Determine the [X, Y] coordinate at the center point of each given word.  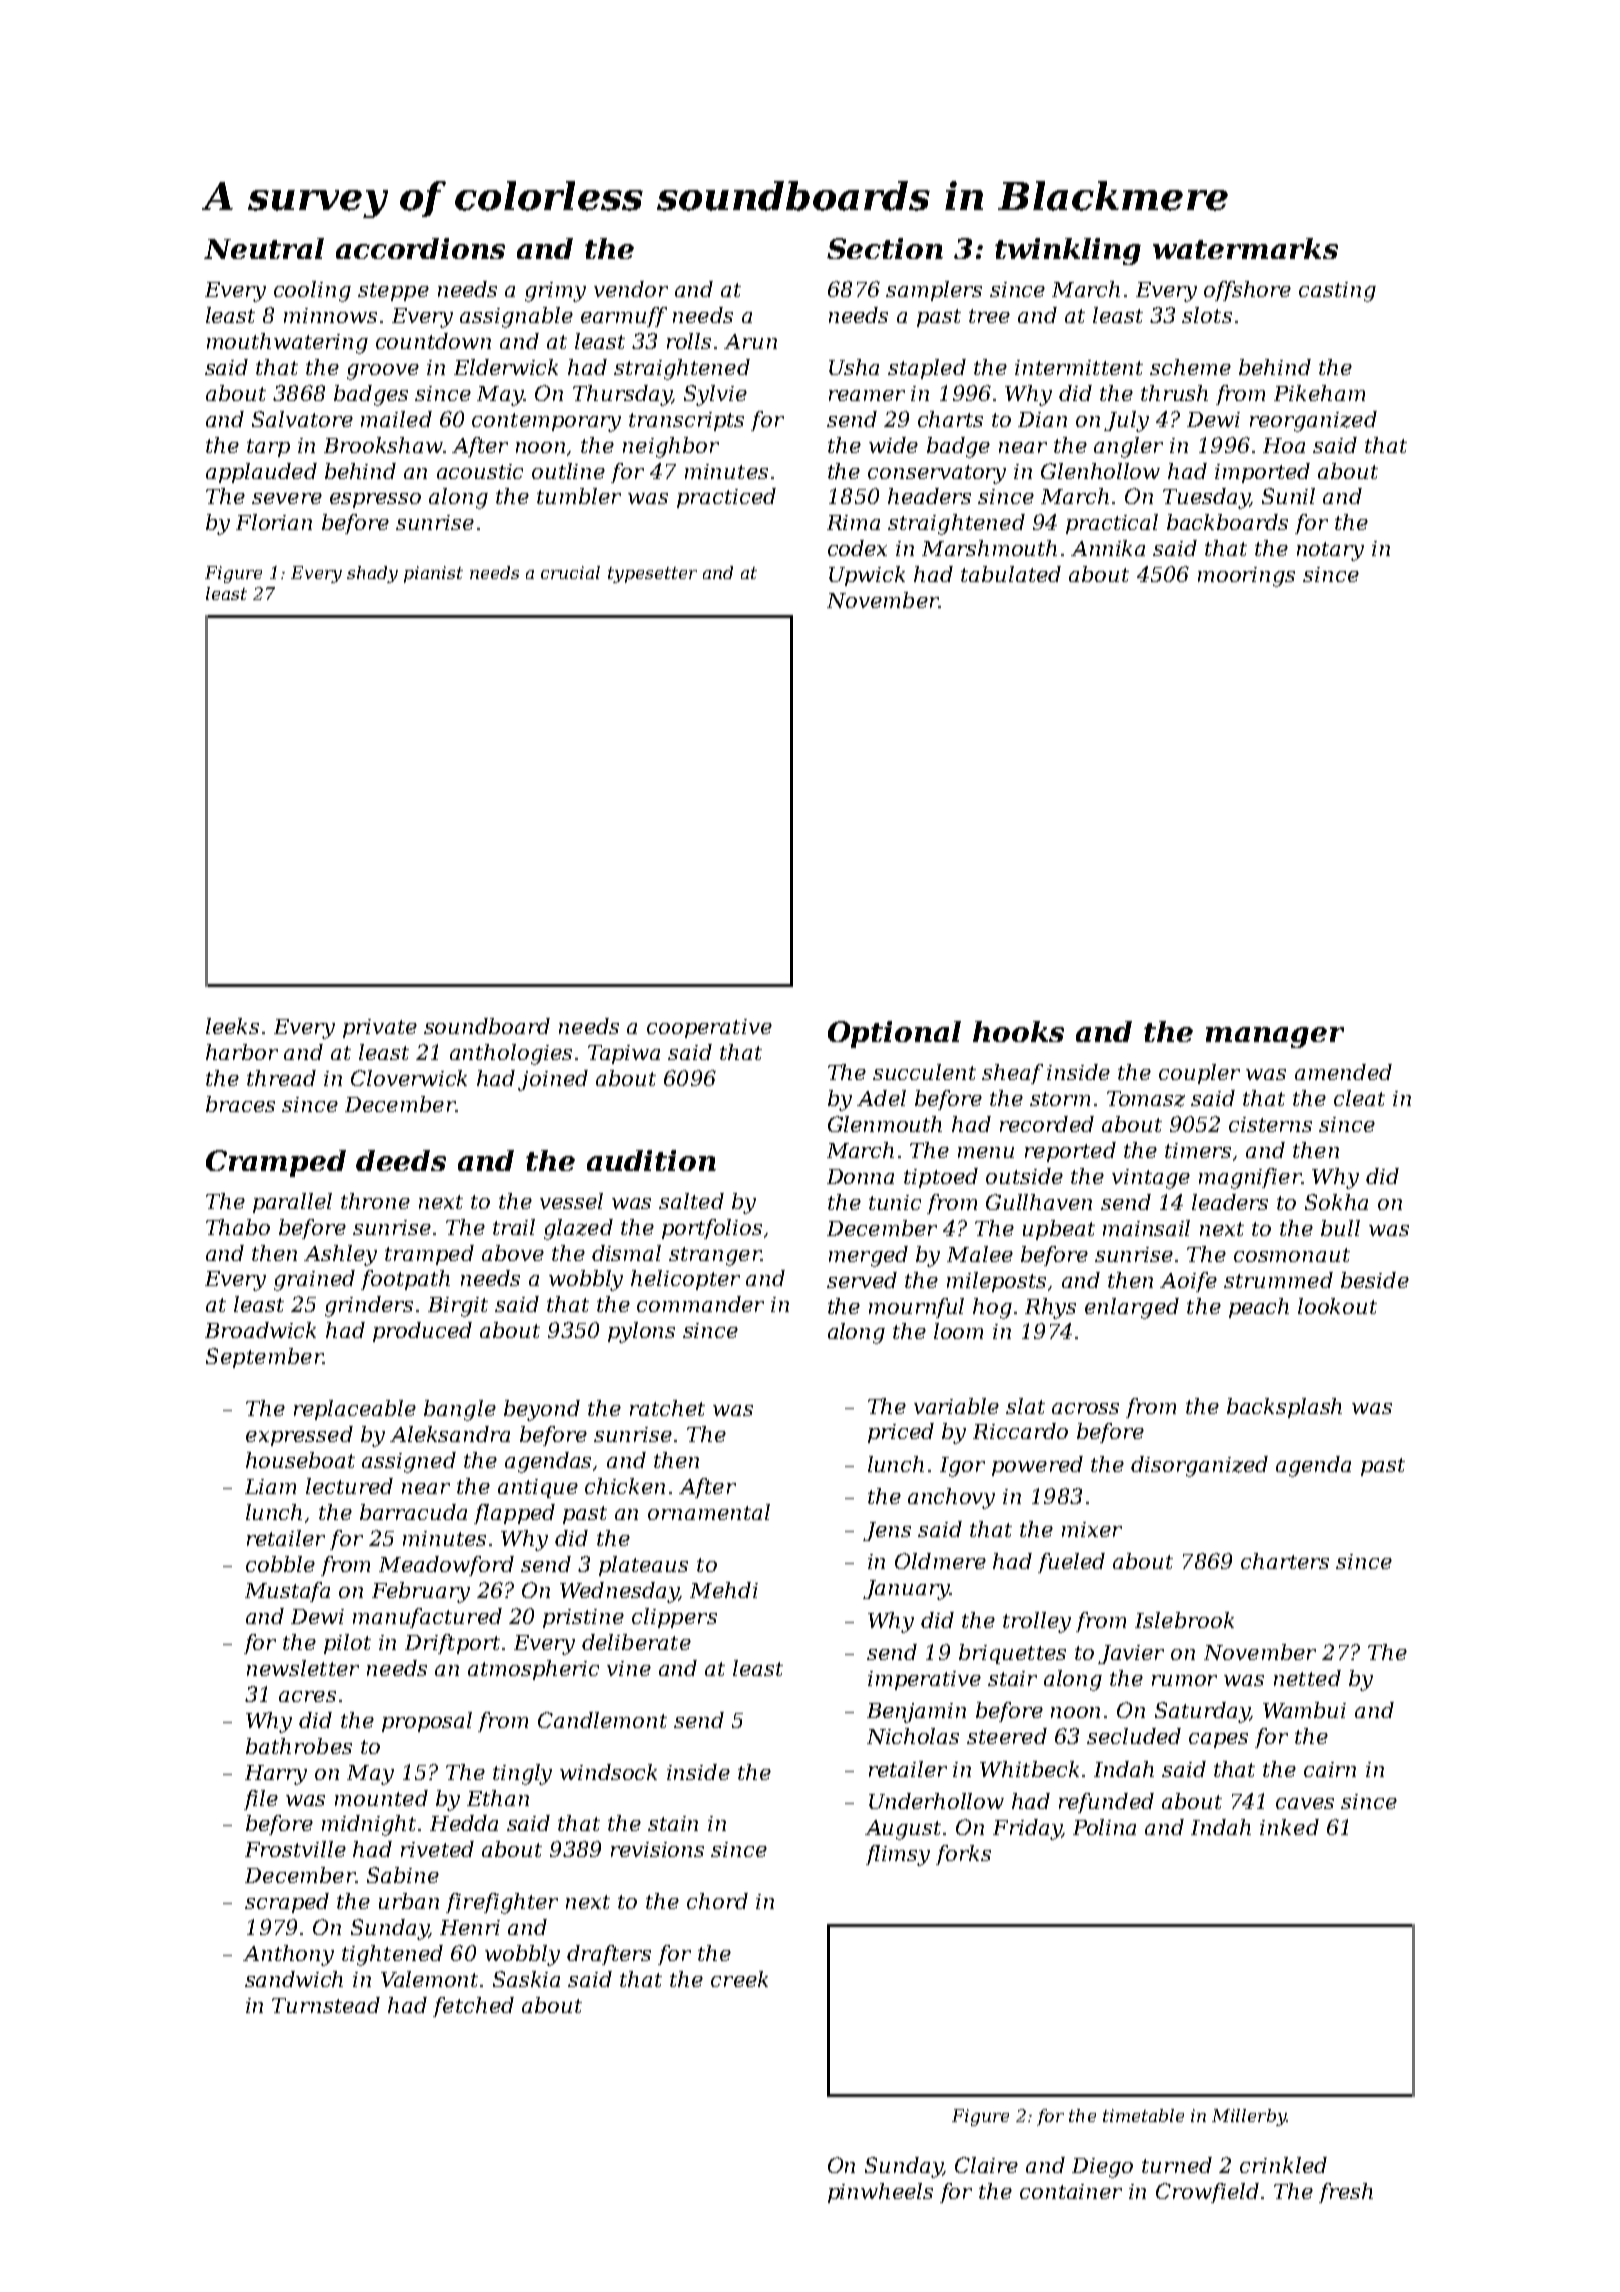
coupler [1199, 1074]
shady [372, 574]
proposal [427, 1722]
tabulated [1011, 574]
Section [885, 248]
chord [717, 1901]
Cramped [276, 1163]
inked [1289, 1827]
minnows [330, 315]
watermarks [1245, 248]
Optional [894, 1034]
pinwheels [880, 2193]
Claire [986, 2165]
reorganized [1313, 421]
